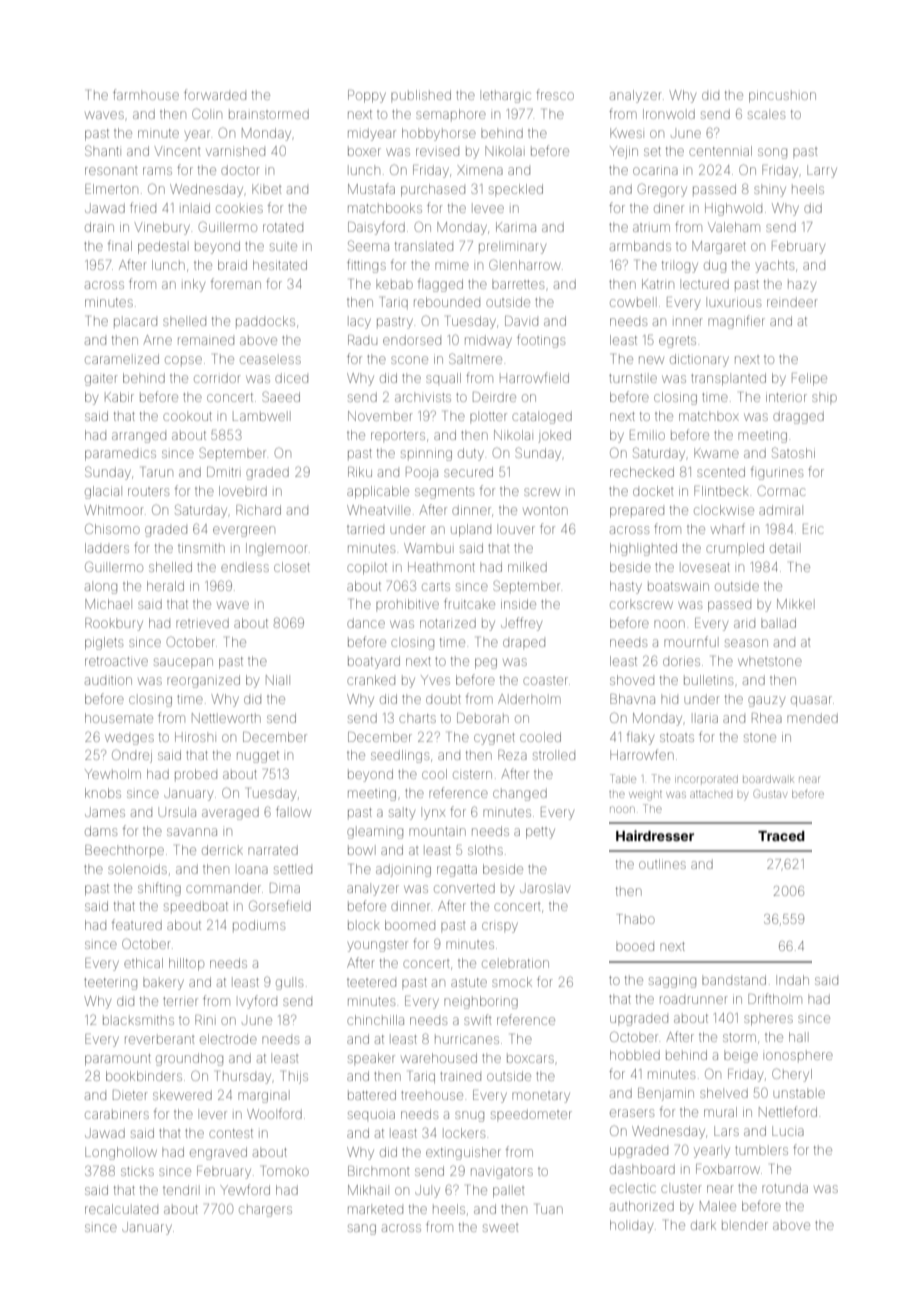 The width and height of the screenshot is (924, 1308). What do you see at coordinates (792, 980) in the screenshot?
I see `Indah` at bounding box center [792, 980].
